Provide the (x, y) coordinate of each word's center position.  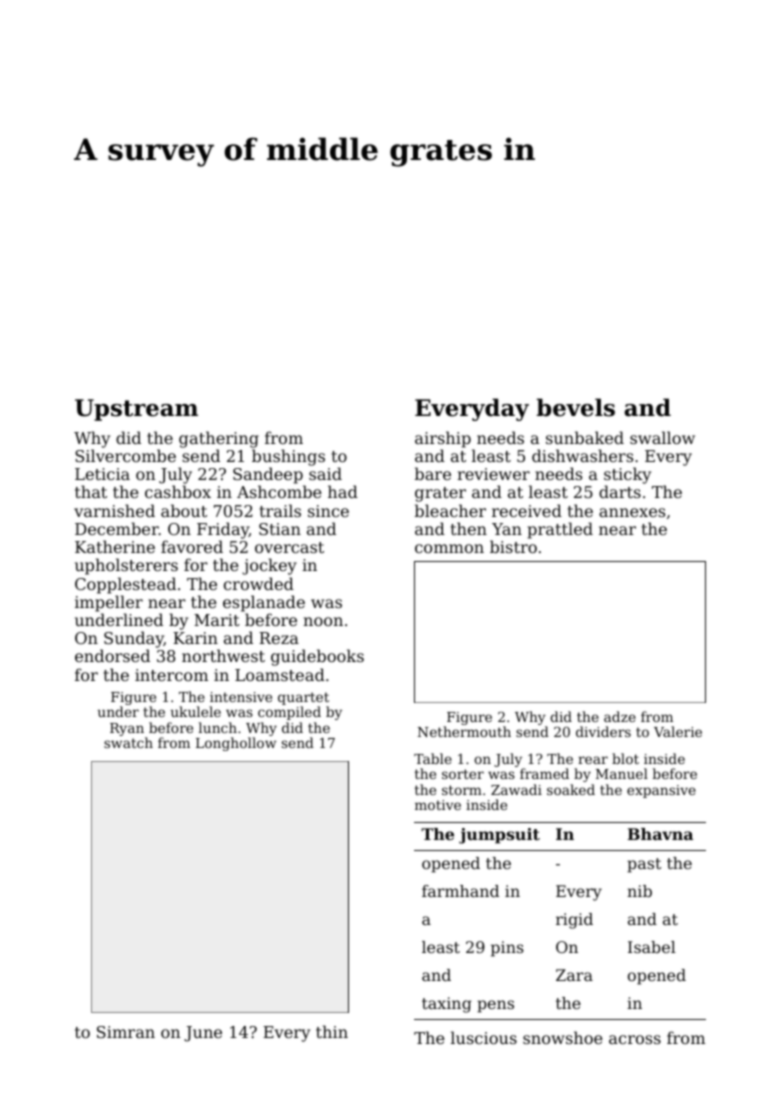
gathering (219, 439)
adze (620, 716)
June (203, 1034)
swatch (128, 742)
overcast (289, 547)
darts (620, 491)
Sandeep (268, 475)
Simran (126, 1032)
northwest (223, 655)
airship (443, 439)
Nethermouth (464, 732)
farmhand (460, 891)
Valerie (678, 731)
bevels (576, 407)
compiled (289, 713)
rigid (574, 921)
